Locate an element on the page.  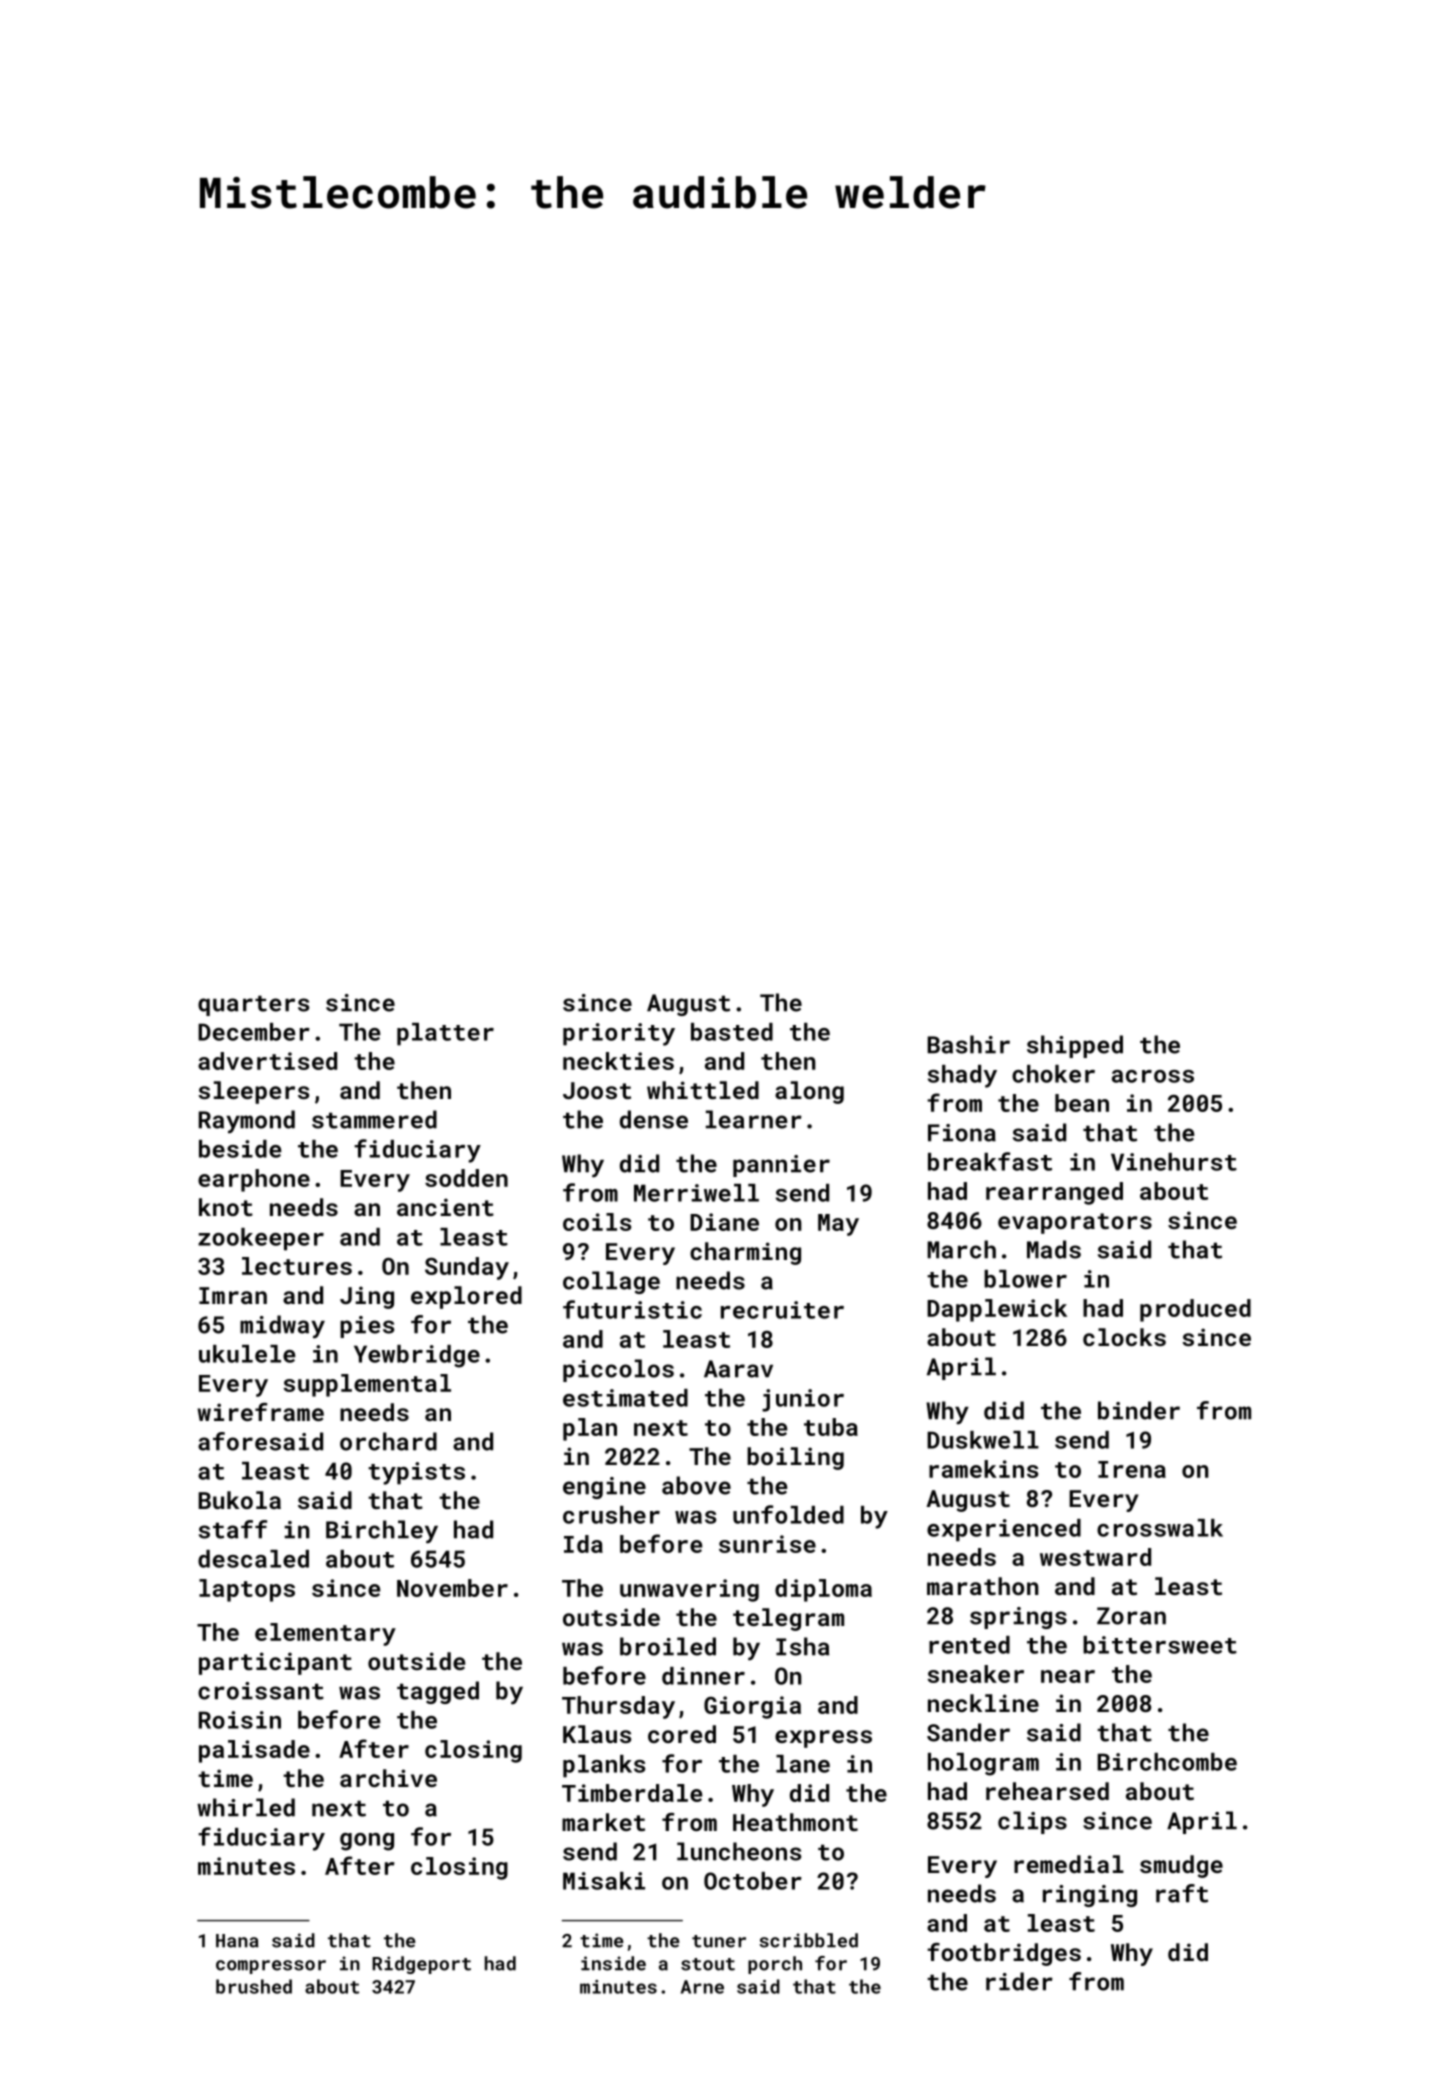
dinner is located at coordinates (703, 1676).
